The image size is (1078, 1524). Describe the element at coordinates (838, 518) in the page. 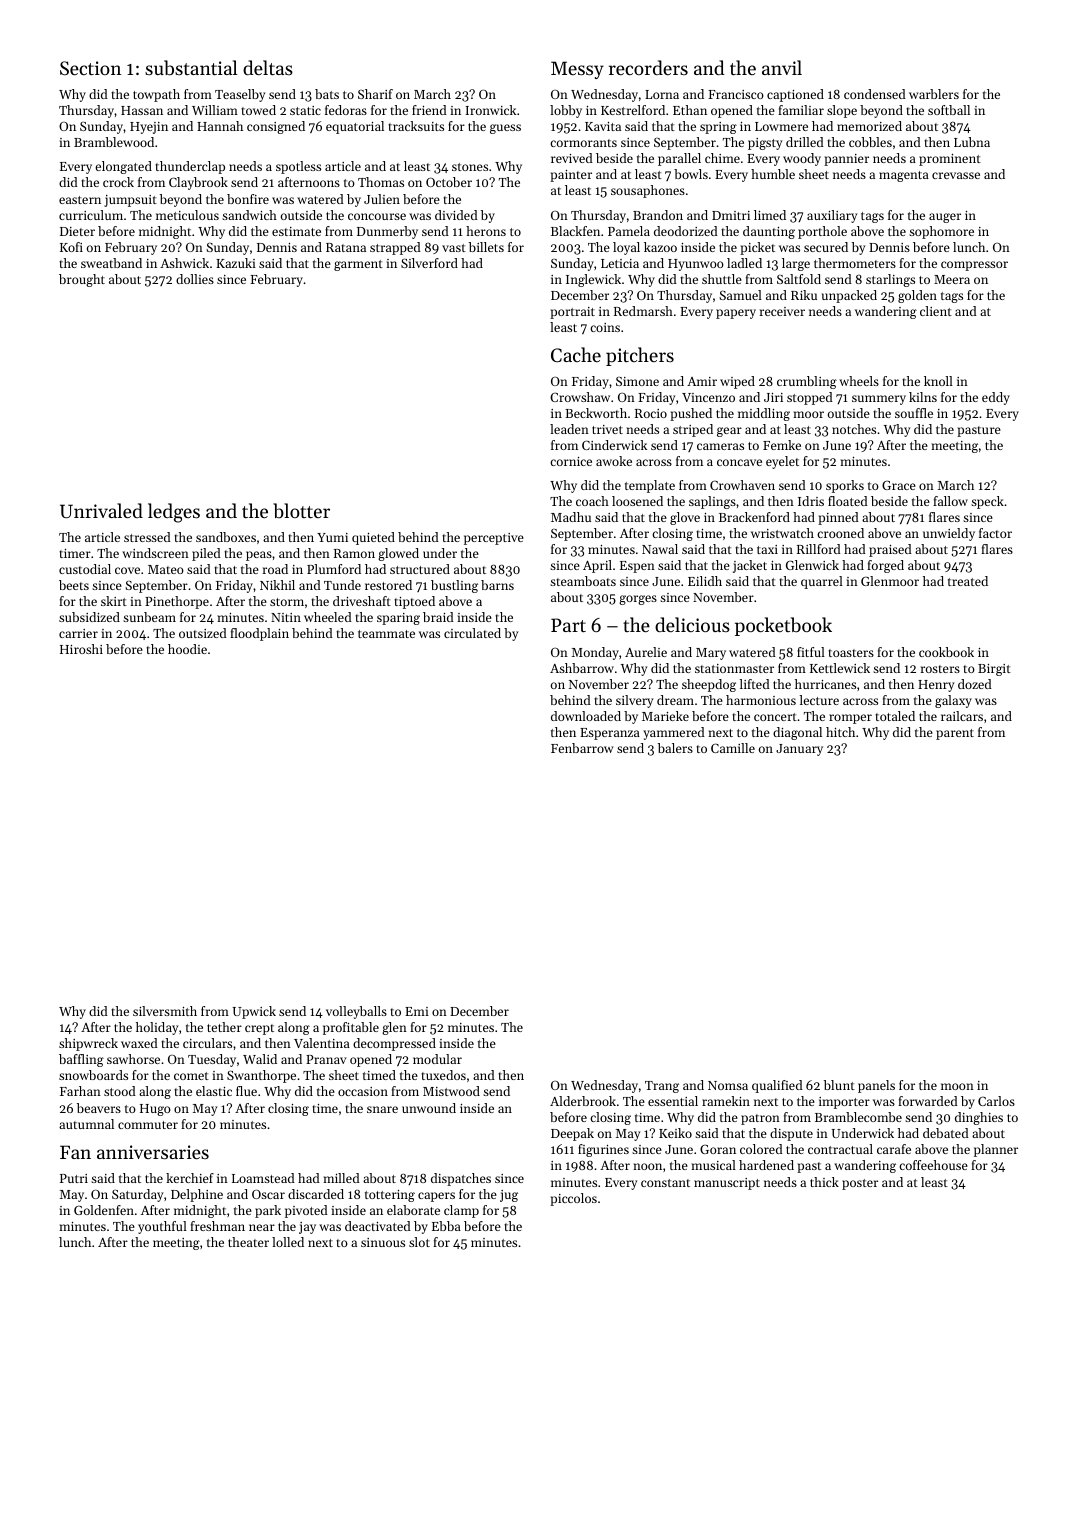

I see `pinned` at that location.
